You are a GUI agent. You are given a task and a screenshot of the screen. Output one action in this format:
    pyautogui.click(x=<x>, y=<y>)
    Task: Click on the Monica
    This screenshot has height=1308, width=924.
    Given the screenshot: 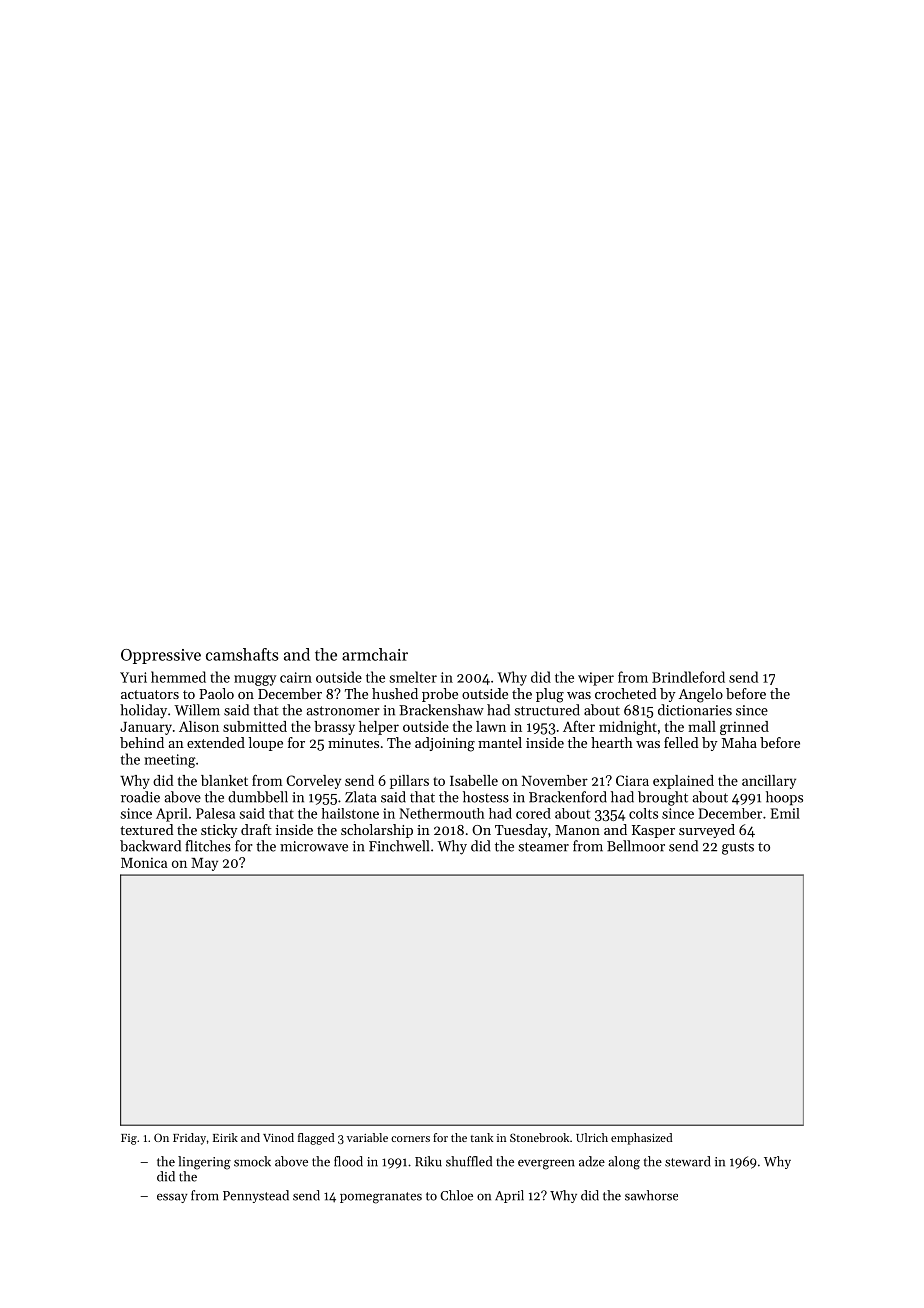 What is the action you would take?
    pyautogui.click(x=144, y=863)
